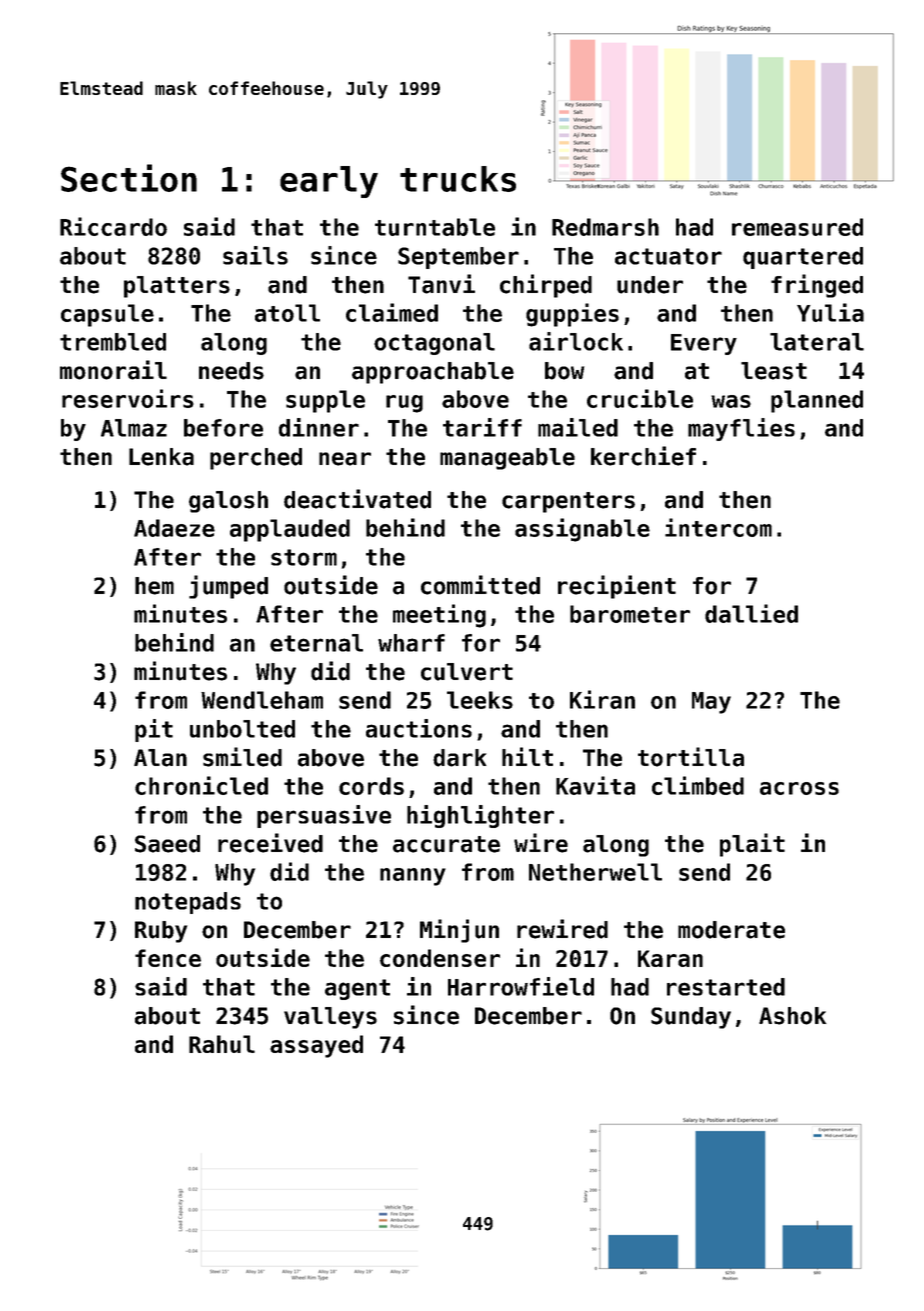  I want to click on early, so click(329, 182).
